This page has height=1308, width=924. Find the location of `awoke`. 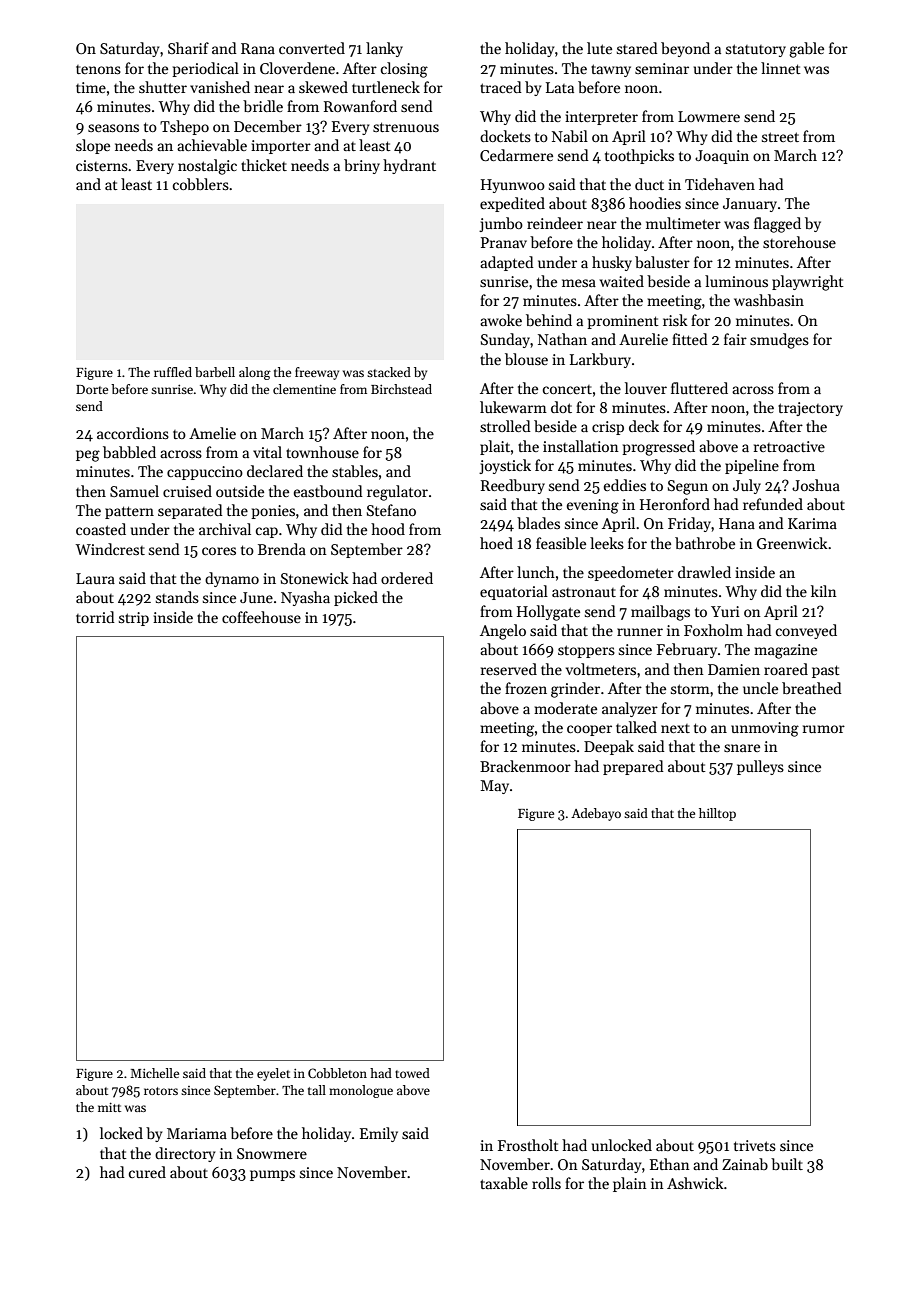

awoke is located at coordinates (501, 320).
